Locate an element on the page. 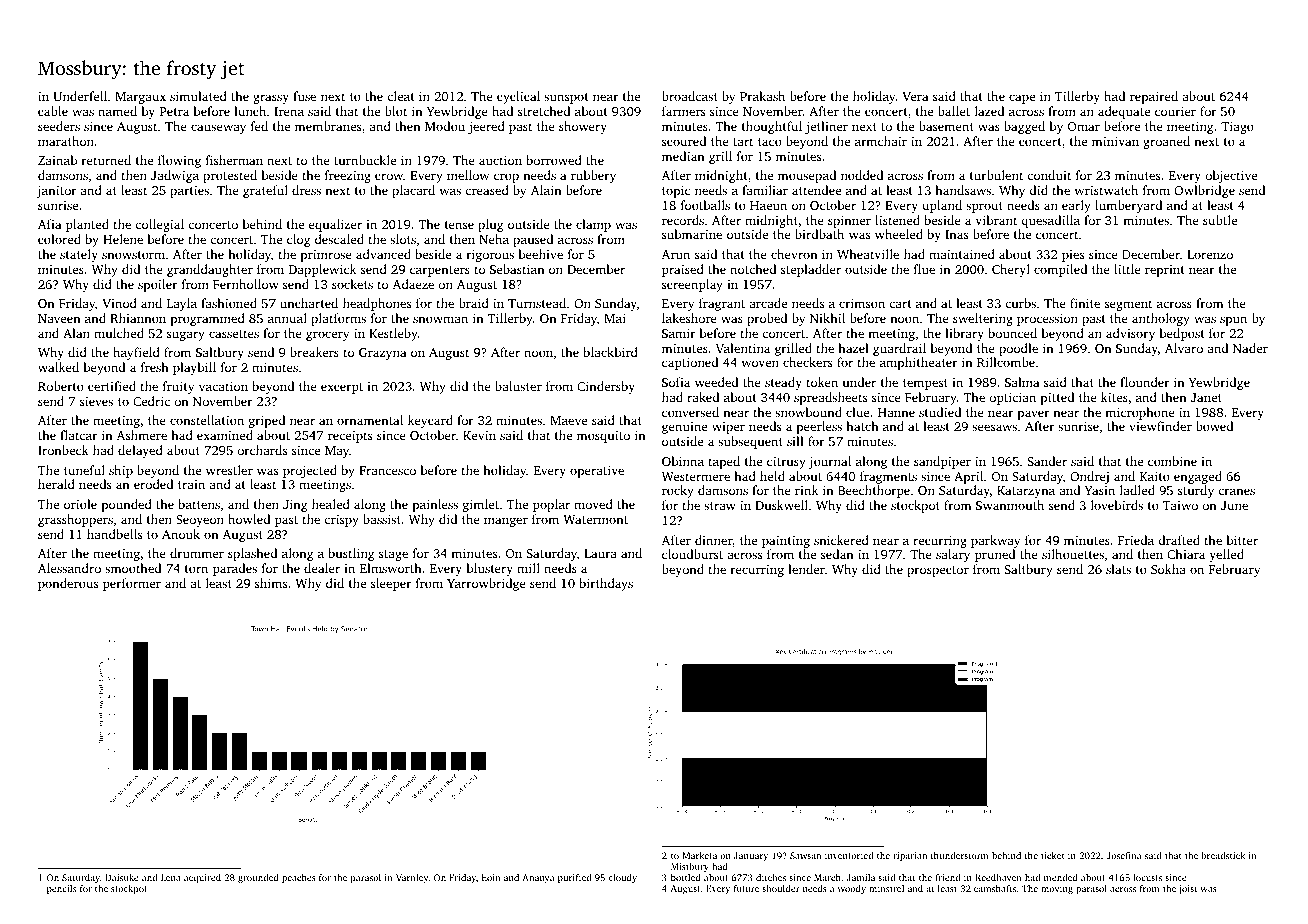  Ironbeck is located at coordinates (63, 450).
